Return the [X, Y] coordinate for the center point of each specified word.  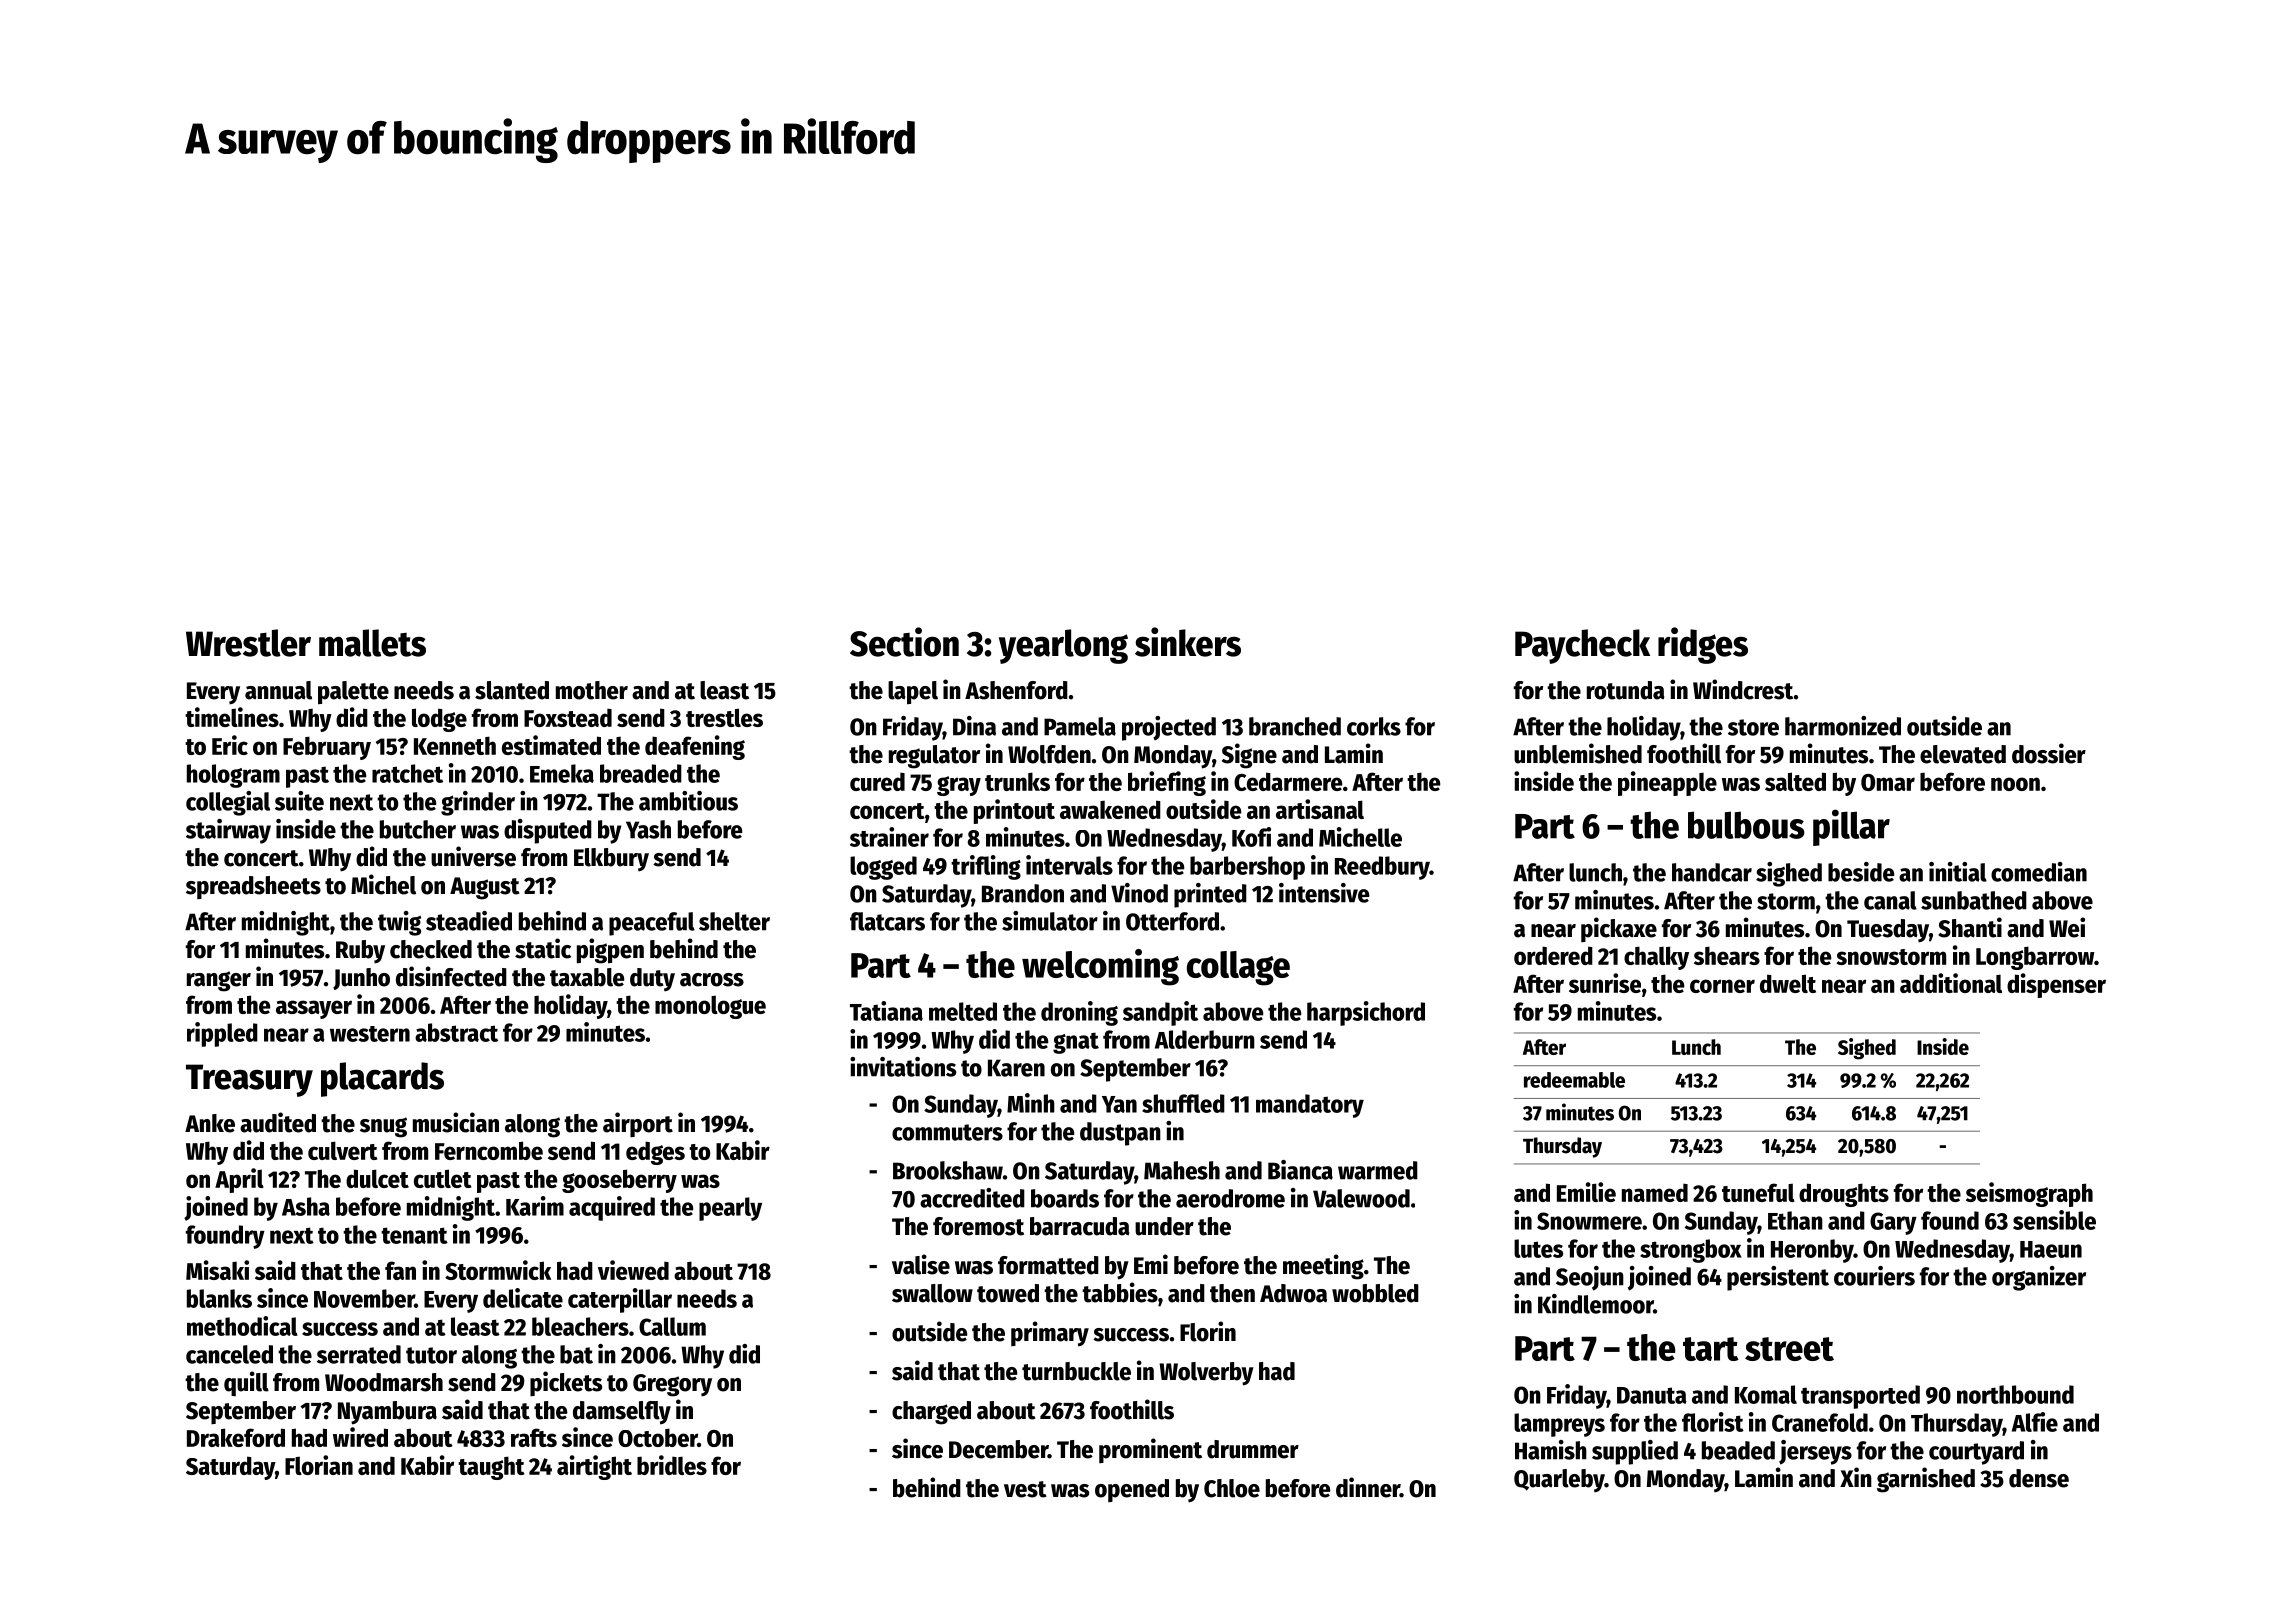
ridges [1703, 645]
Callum [672, 1326]
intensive [1324, 893]
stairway [228, 831]
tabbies [1120, 1292]
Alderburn [1205, 1039]
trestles [724, 717]
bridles [672, 1465]
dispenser [2056, 985]
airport [638, 1124]
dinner [1368, 1487]
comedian [2039, 872]
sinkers [1188, 642]
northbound [2015, 1394]
